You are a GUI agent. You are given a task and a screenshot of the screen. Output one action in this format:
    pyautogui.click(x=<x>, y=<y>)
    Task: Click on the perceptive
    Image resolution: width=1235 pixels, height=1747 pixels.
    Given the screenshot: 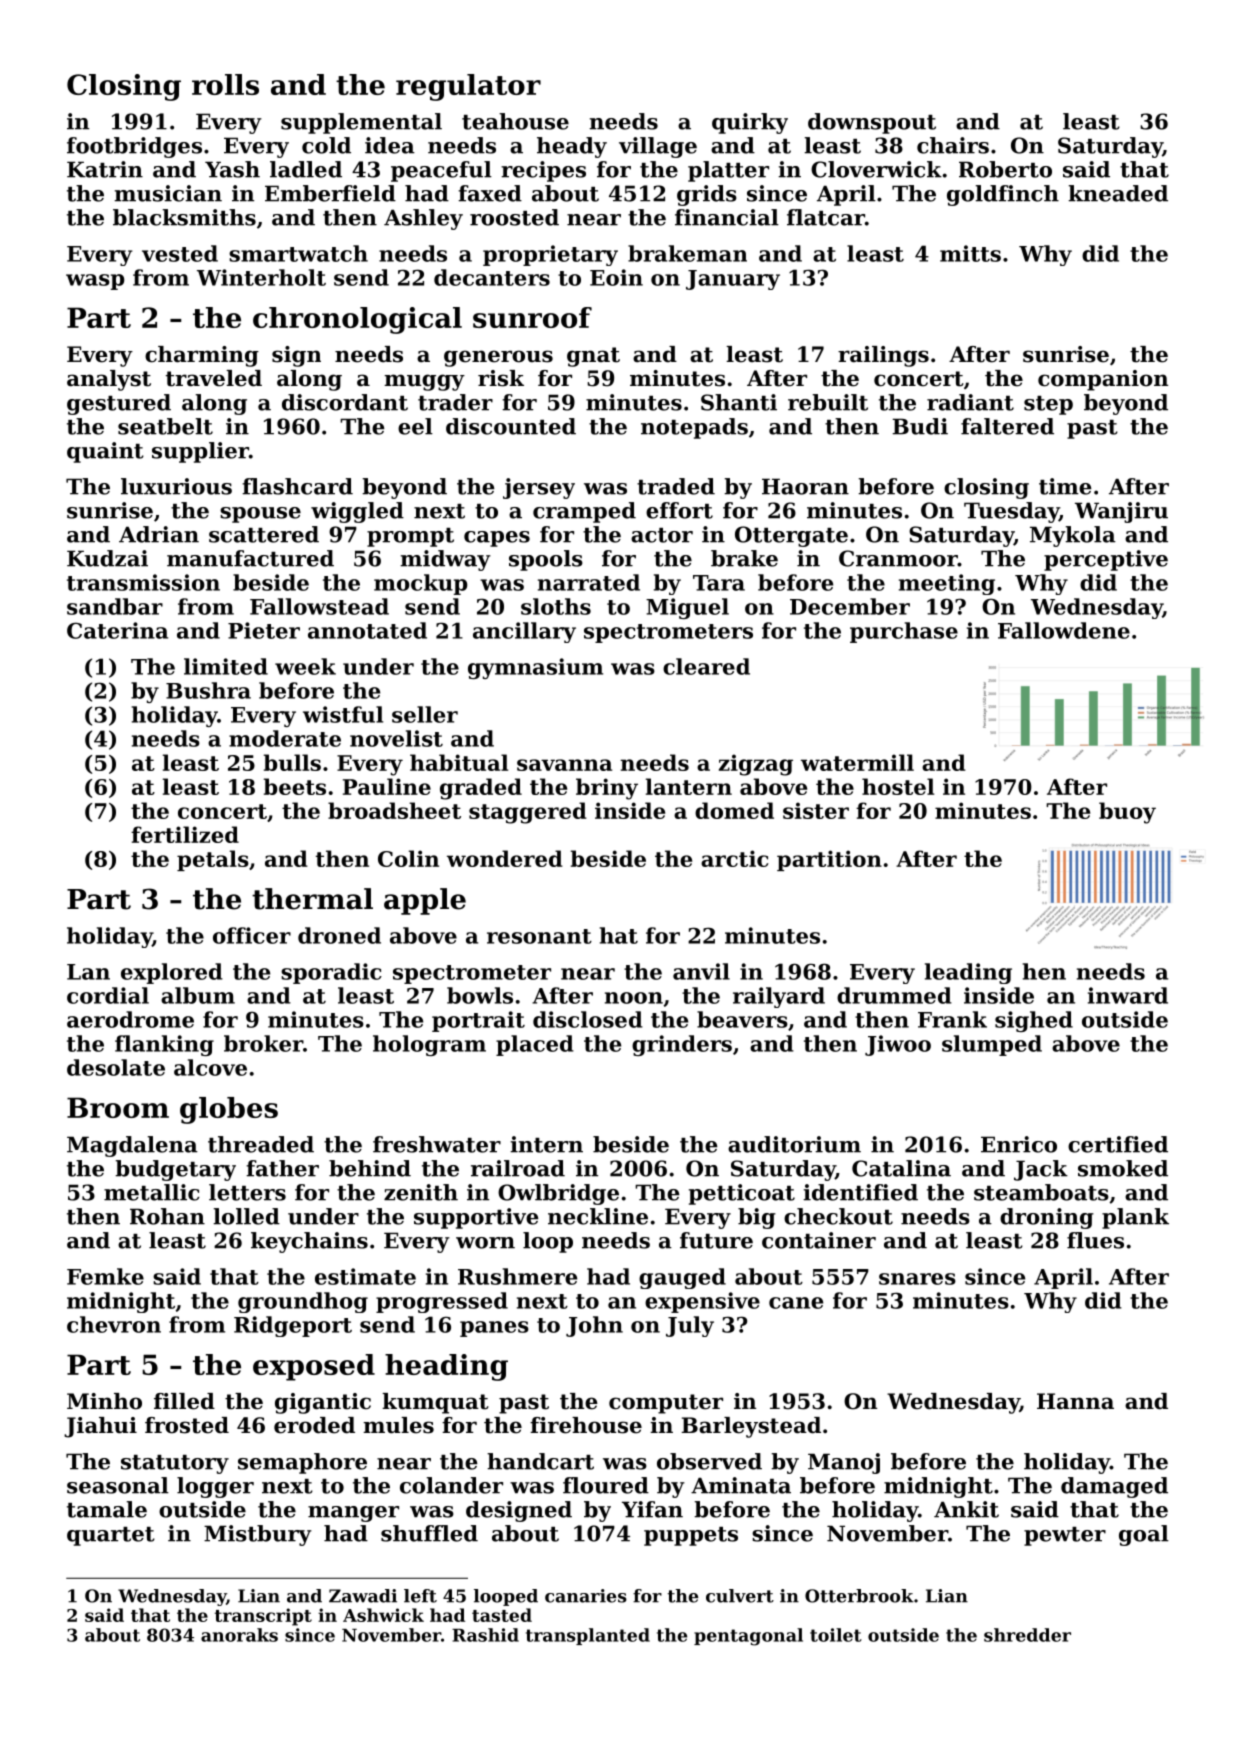 What is the action you would take?
    pyautogui.click(x=1106, y=560)
